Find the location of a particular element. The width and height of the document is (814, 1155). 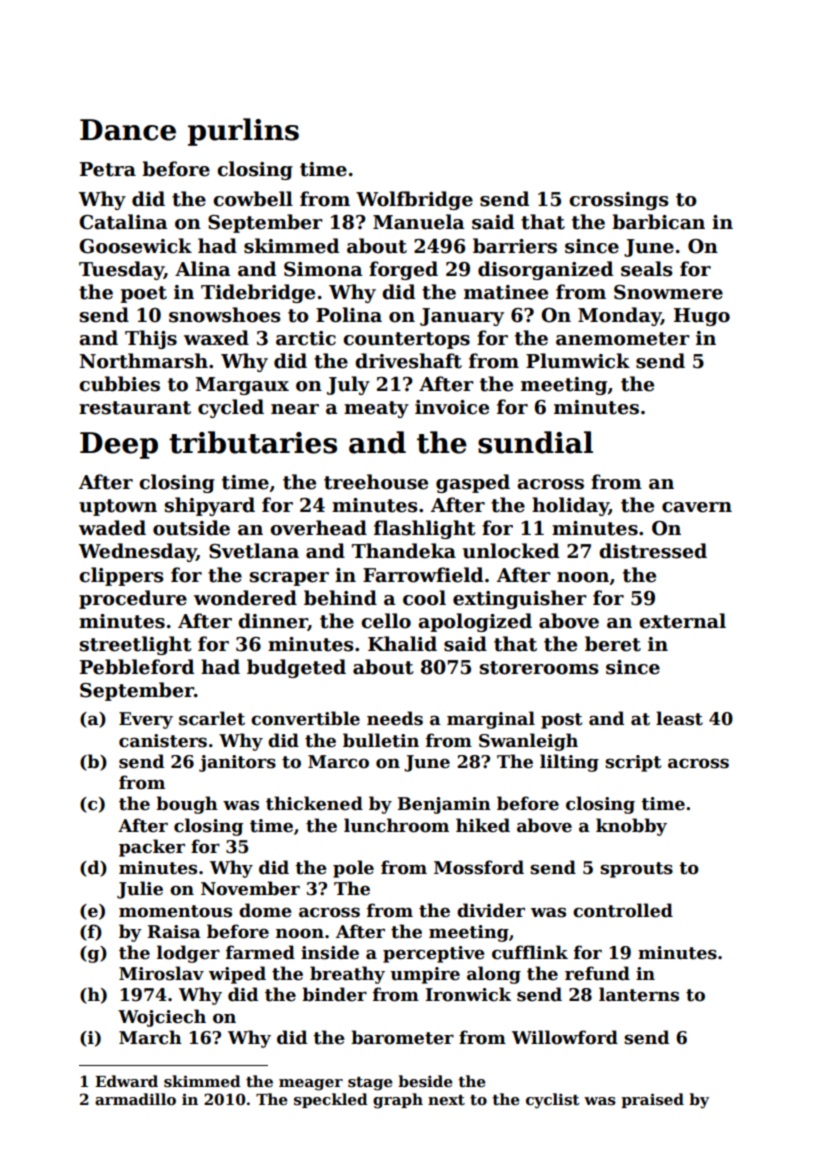

speckled is located at coordinates (331, 1100).
